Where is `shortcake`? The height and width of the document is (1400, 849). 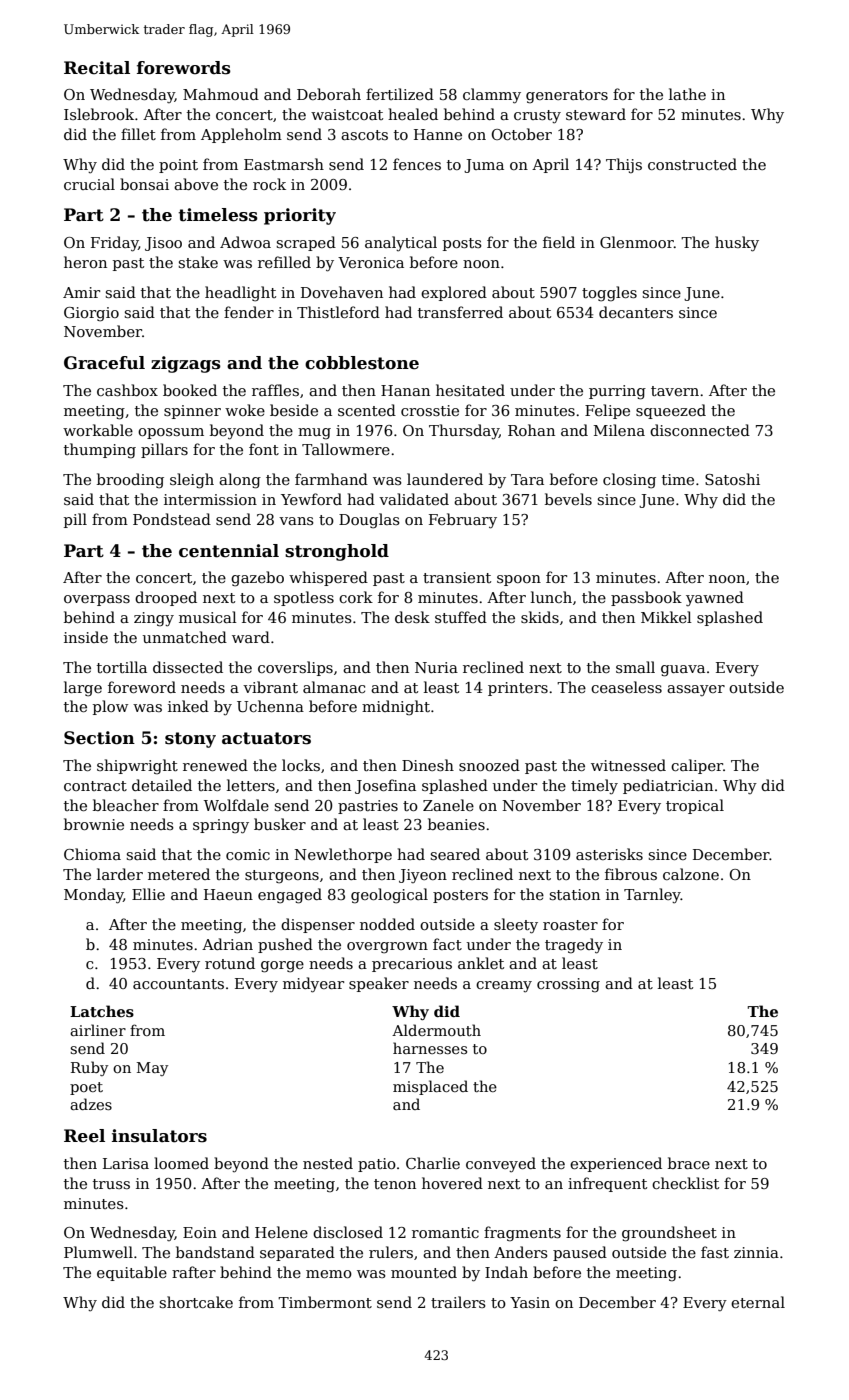
shortcake is located at coordinates (196, 1302).
